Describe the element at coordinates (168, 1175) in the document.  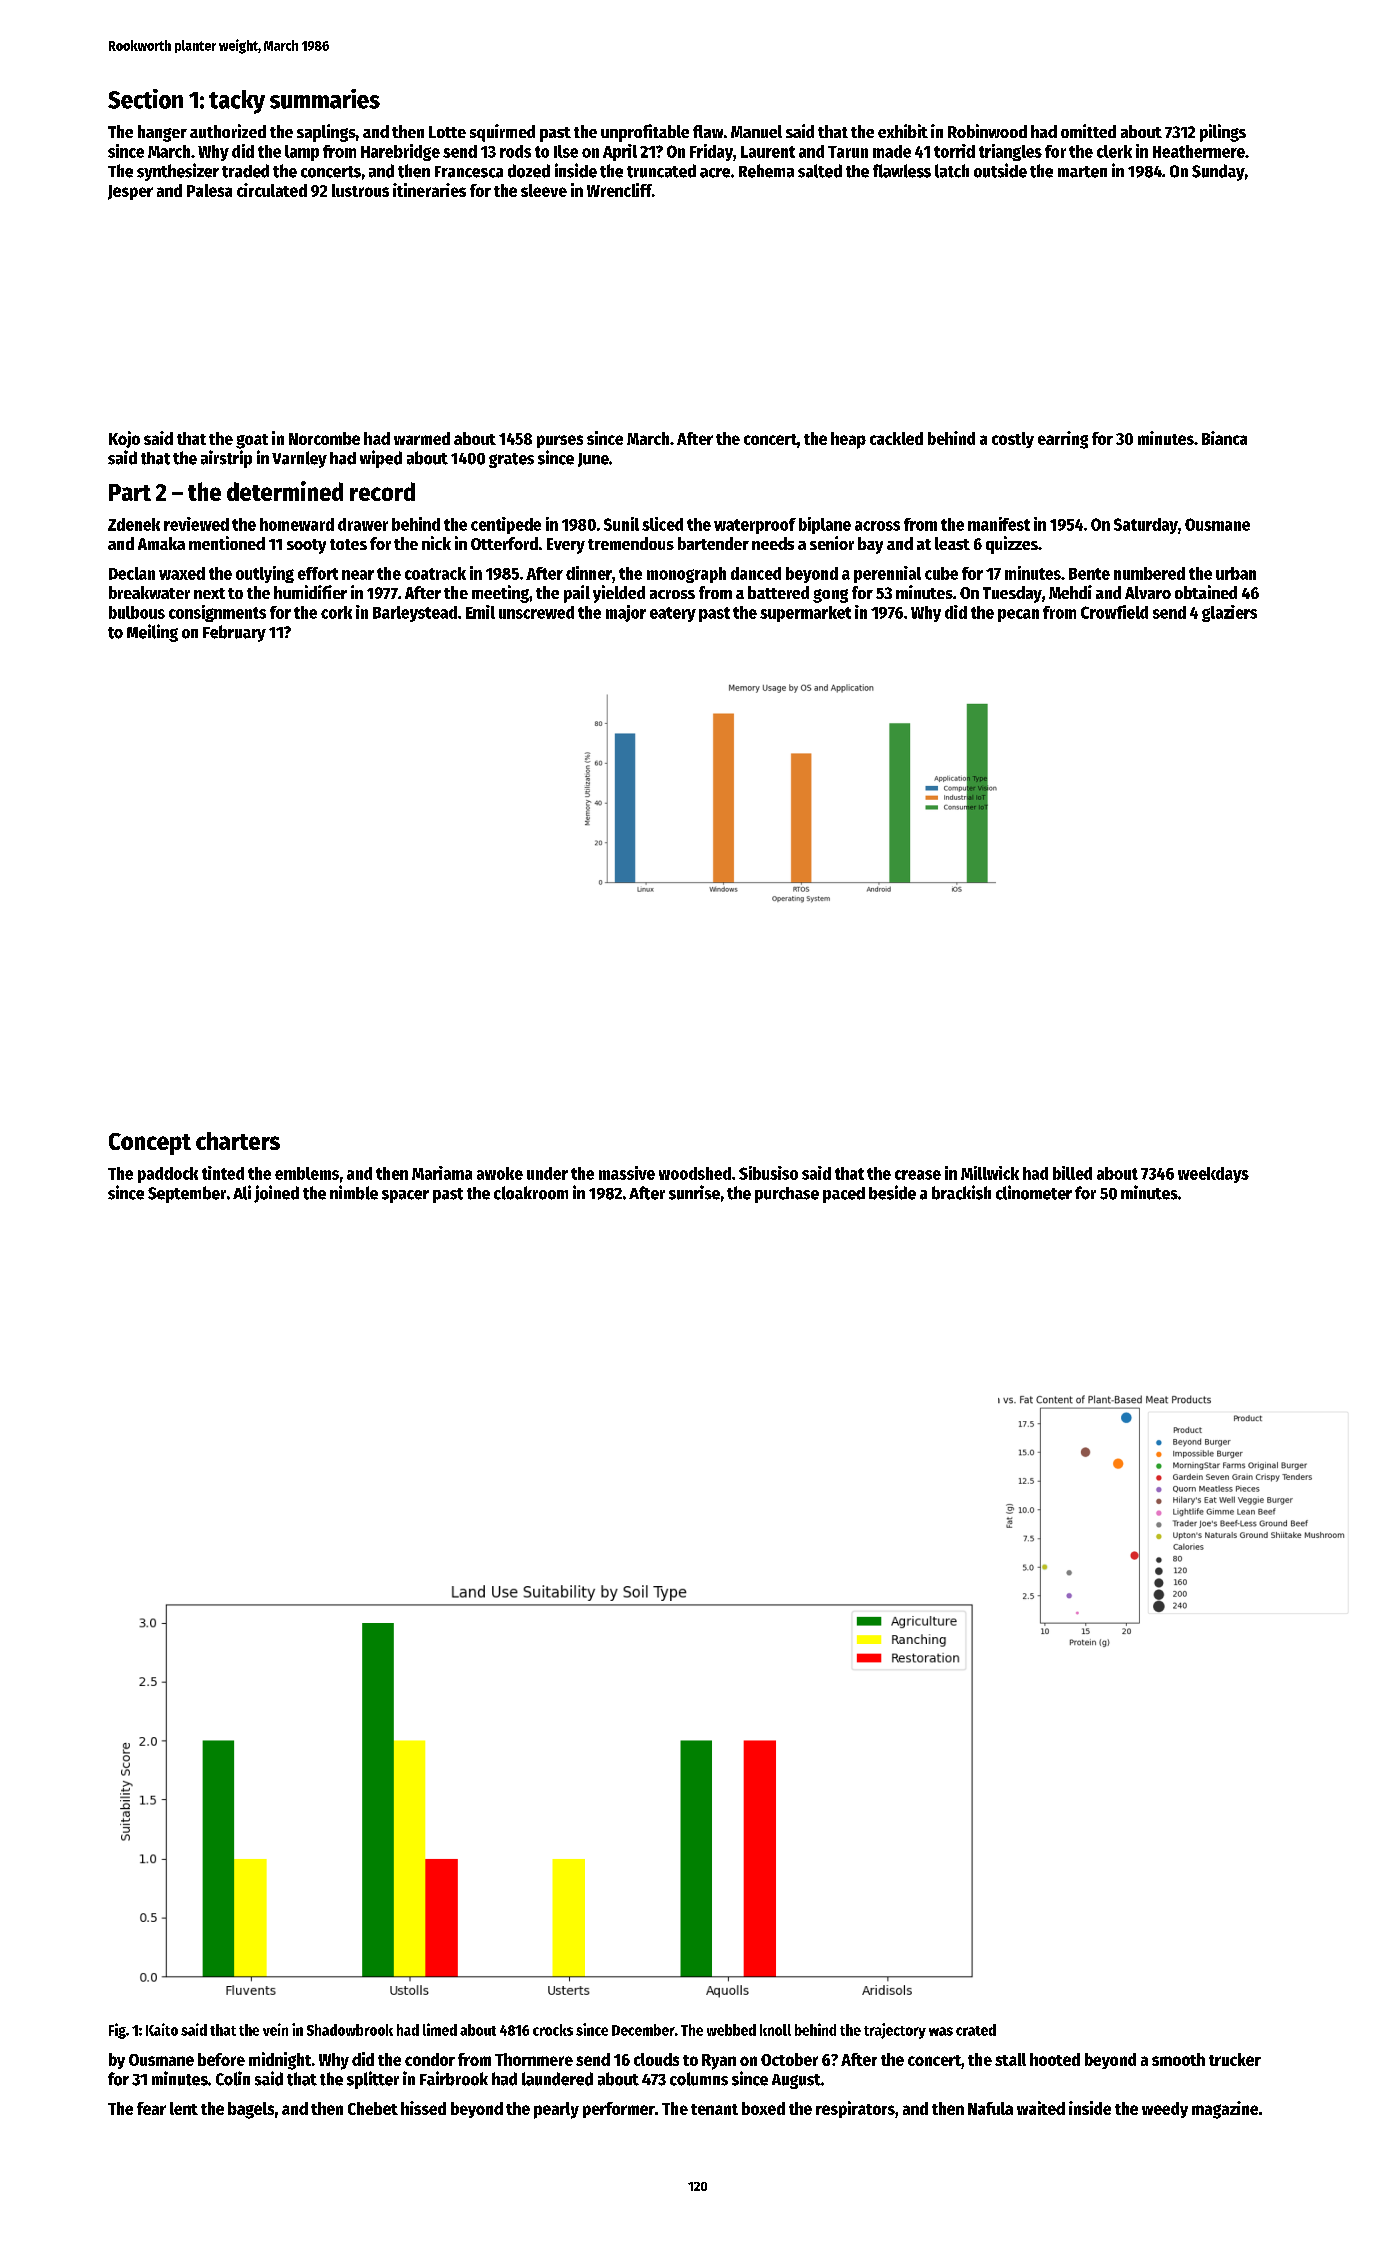
I see `paddock` at that location.
